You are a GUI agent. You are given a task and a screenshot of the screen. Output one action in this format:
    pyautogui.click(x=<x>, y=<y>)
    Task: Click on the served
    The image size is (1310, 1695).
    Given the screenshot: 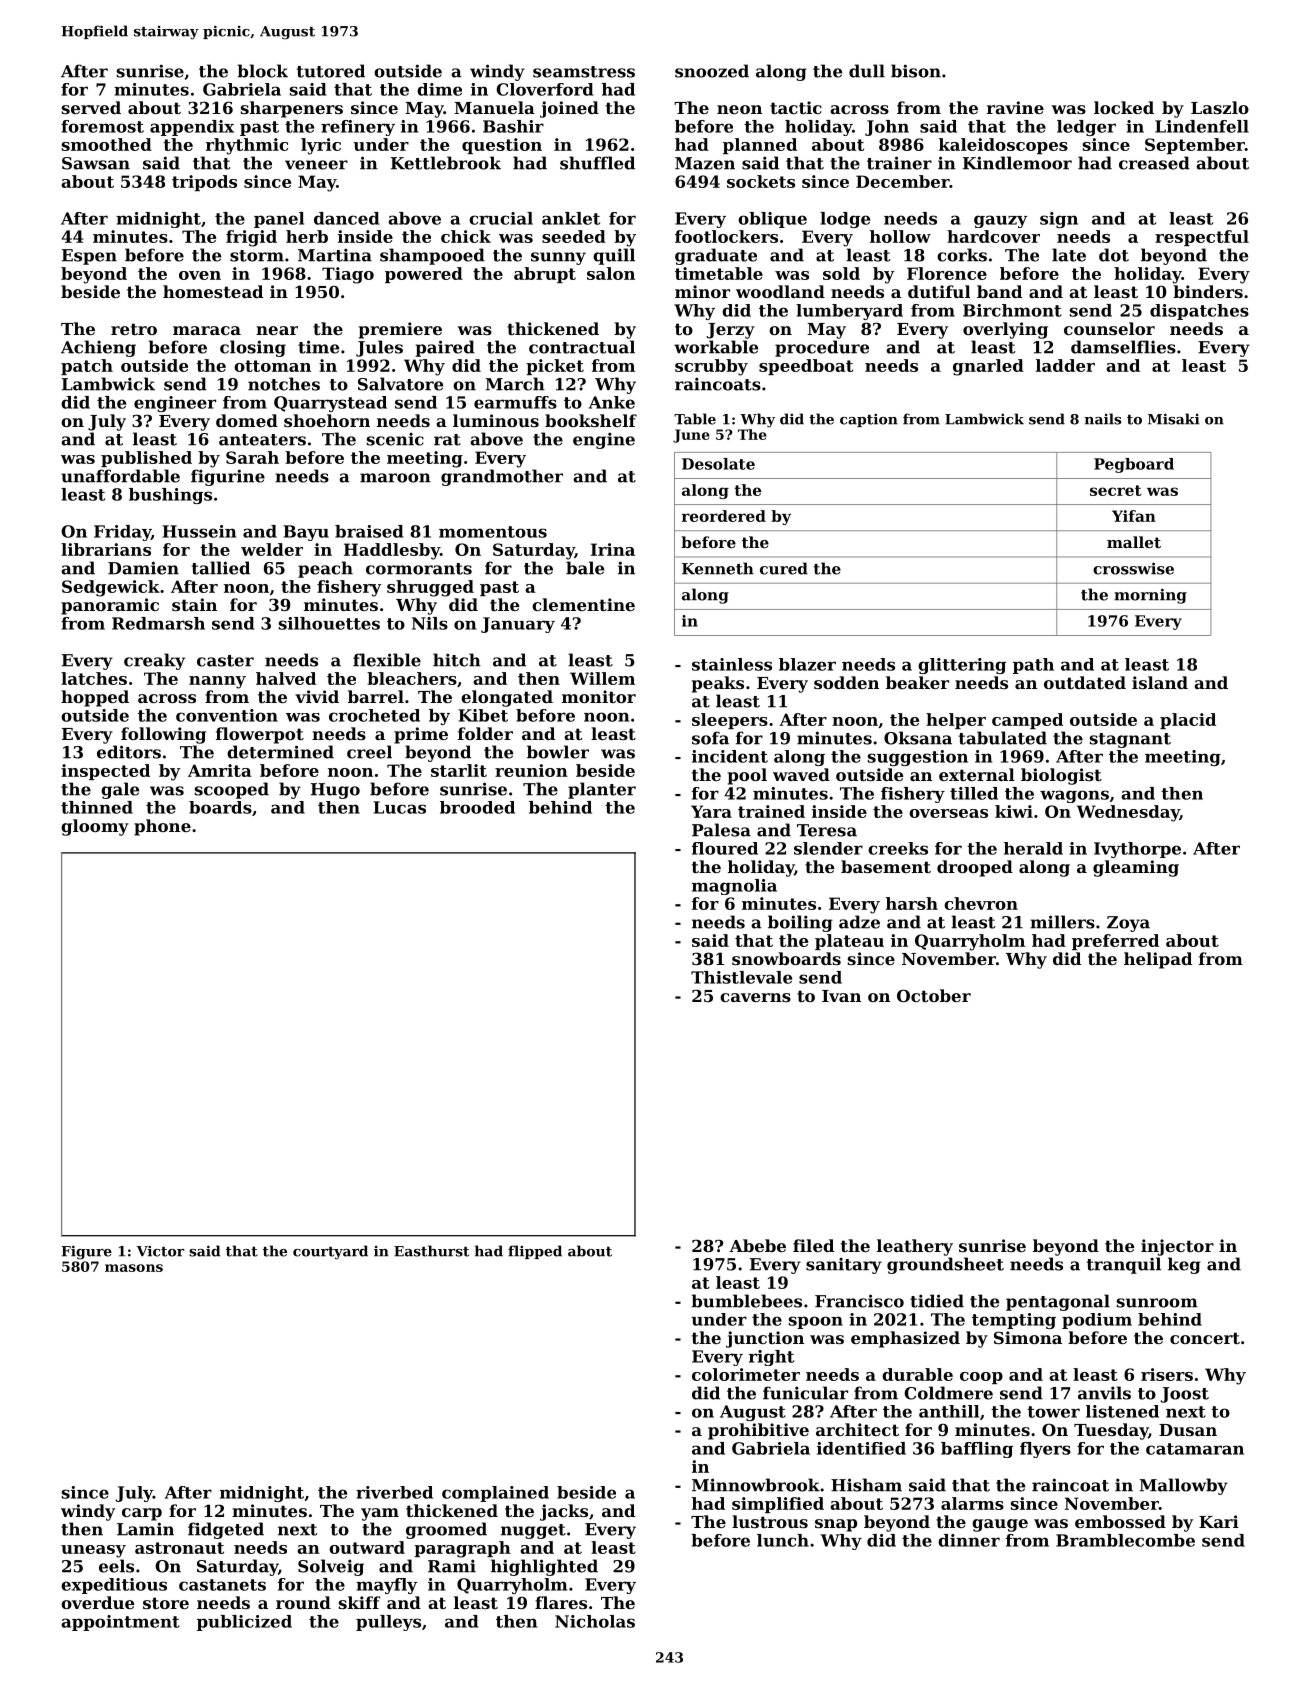 What is the action you would take?
    pyautogui.click(x=91, y=107)
